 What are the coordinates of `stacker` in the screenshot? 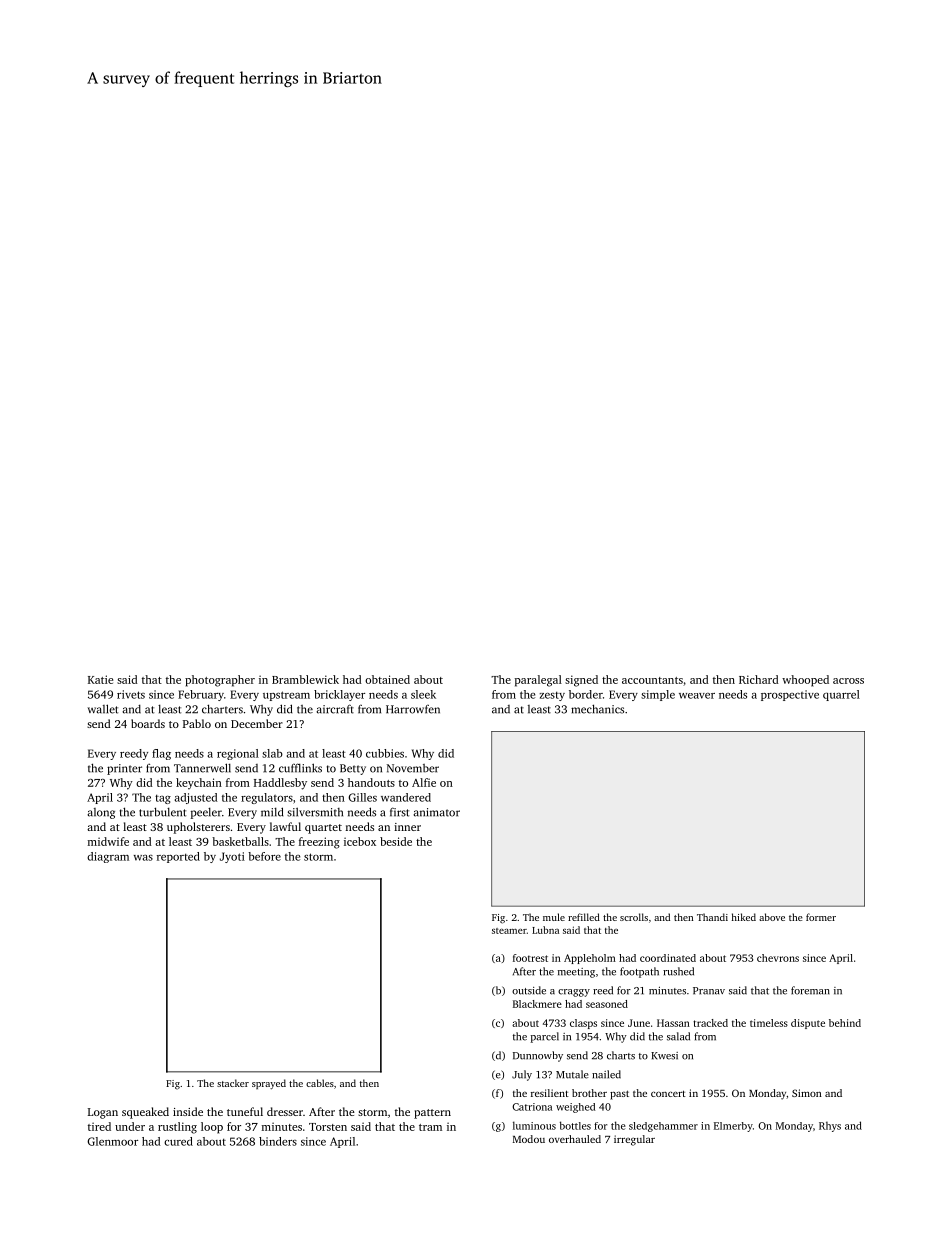 It's located at (233, 1083).
